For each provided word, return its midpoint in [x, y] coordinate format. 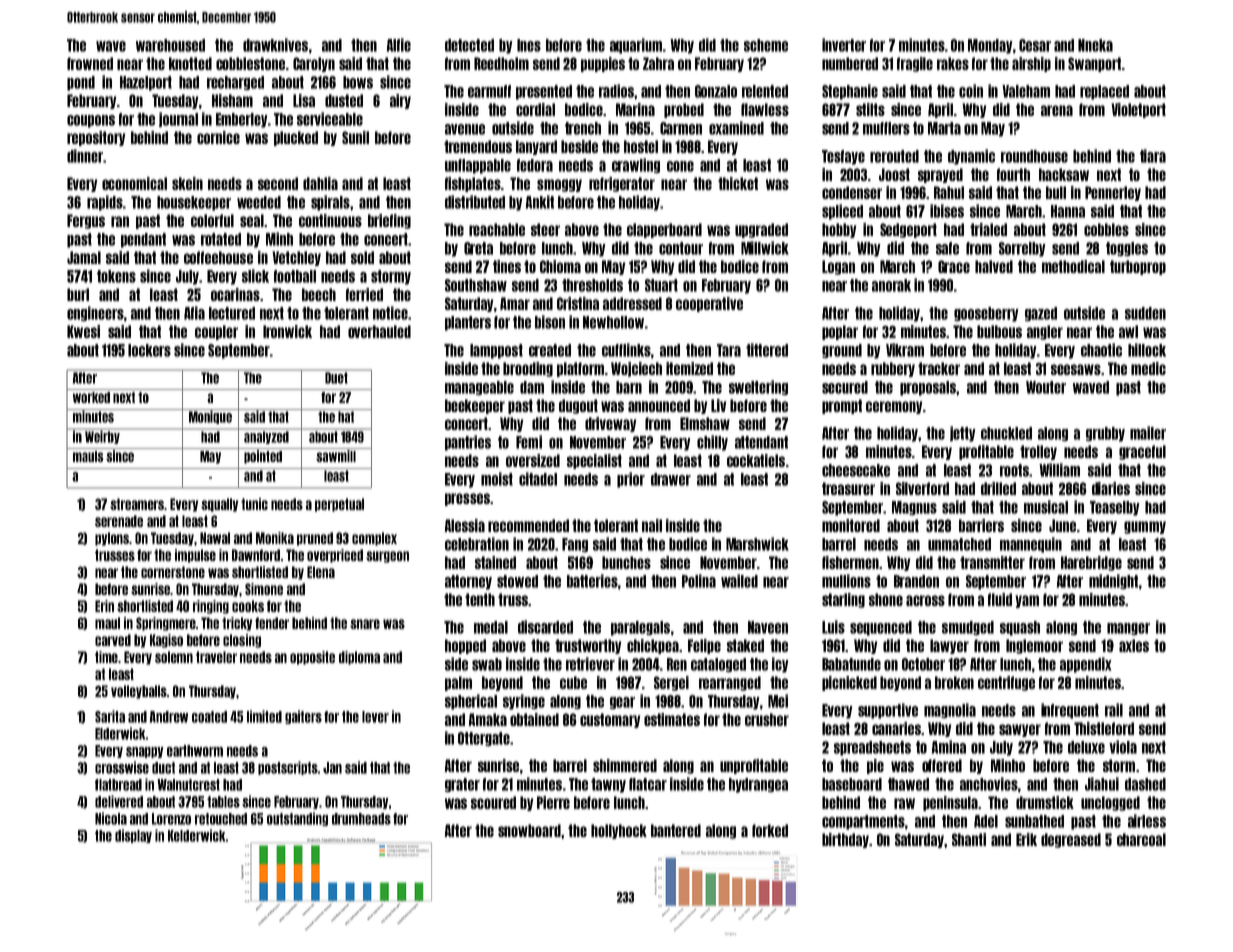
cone [680, 166]
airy [400, 101]
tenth [480, 599]
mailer [1148, 433]
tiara [1153, 156]
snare [365, 624]
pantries [468, 443]
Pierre [553, 802]
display [133, 836]
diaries [1111, 488]
